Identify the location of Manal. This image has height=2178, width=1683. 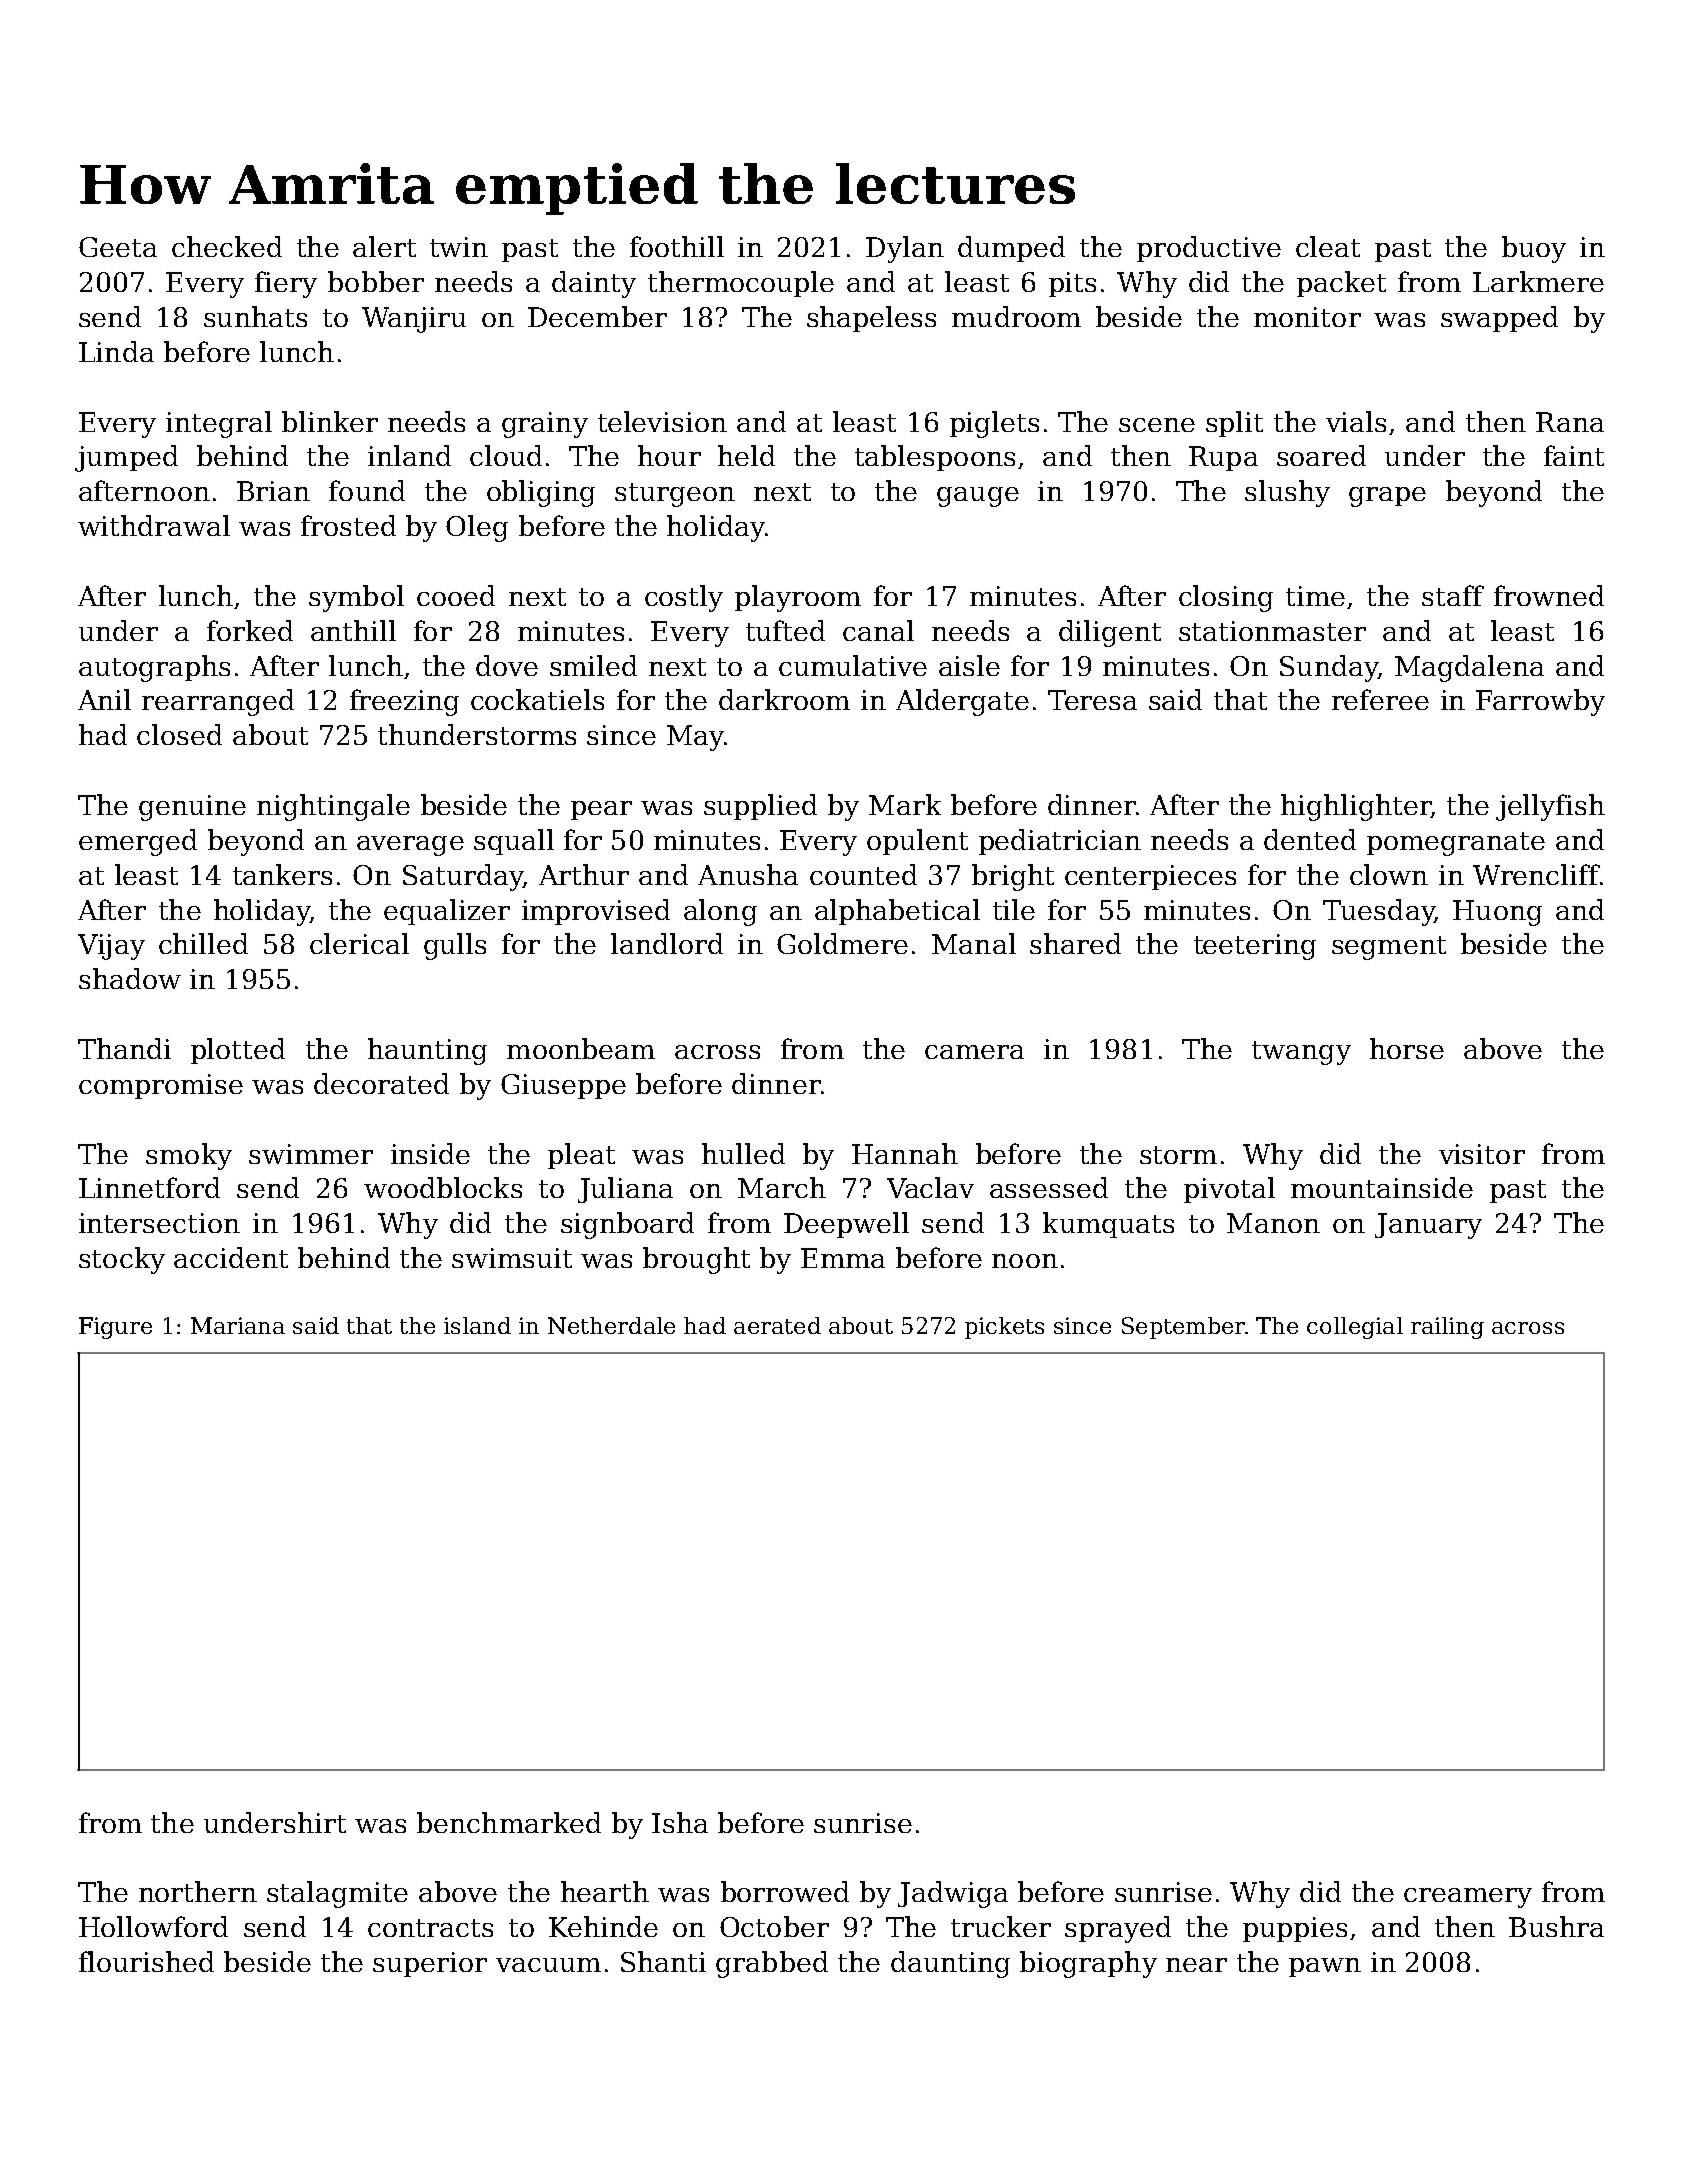
(974, 943).
